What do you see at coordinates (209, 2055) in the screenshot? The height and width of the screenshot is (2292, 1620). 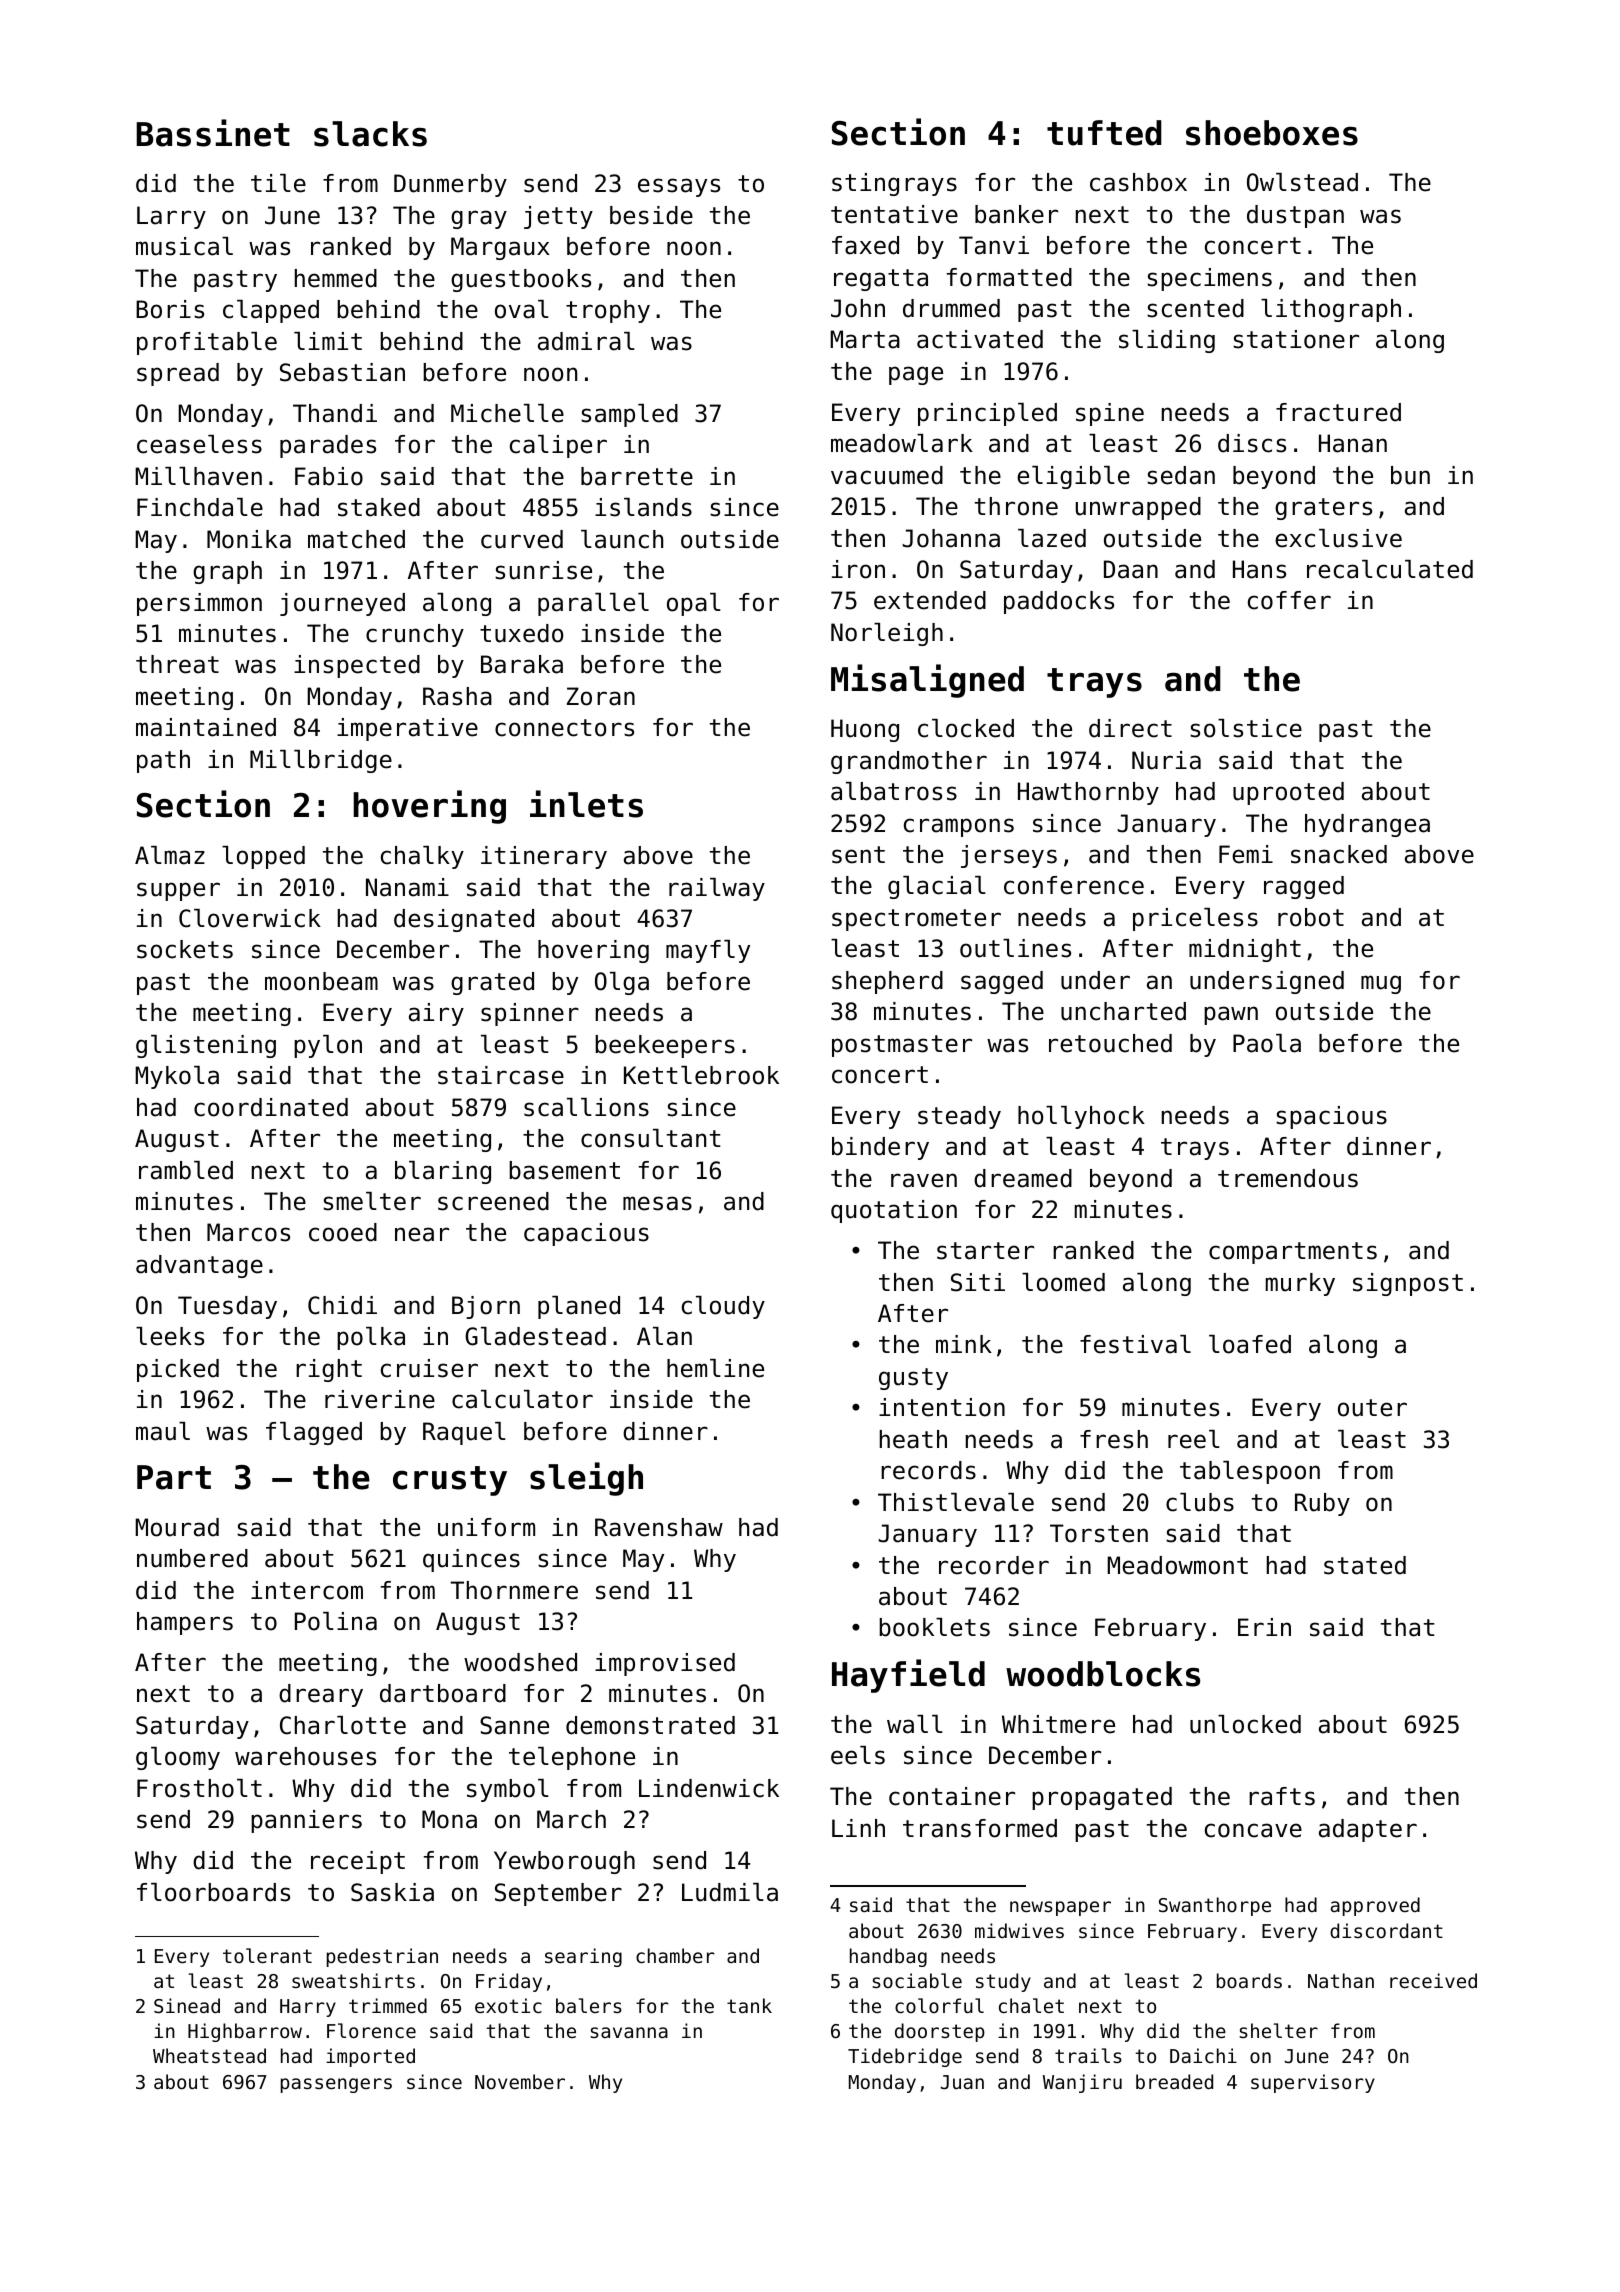 I see `Wheatstead` at bounding box center [209, 2055].
